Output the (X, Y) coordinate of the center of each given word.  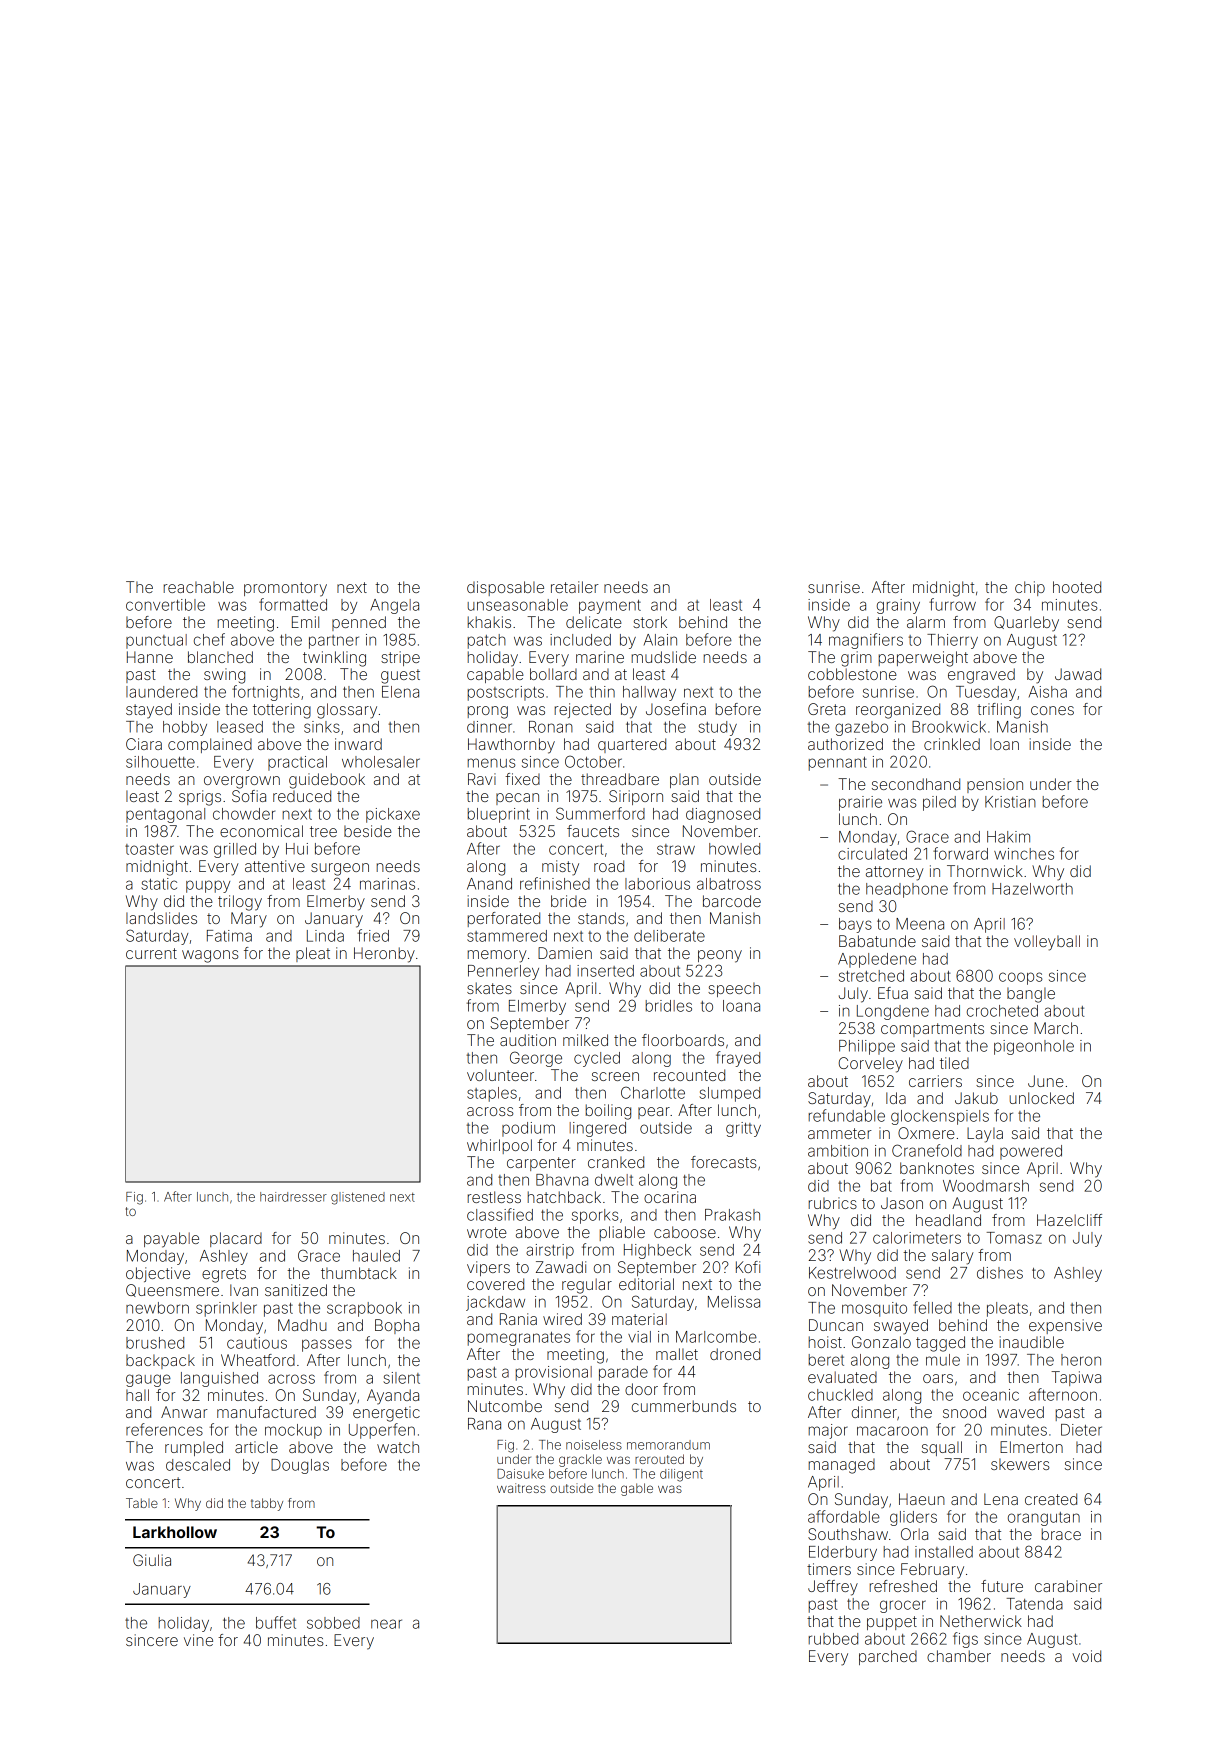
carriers (935, 1081)
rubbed (833, 1639)
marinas (387, 884)
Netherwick (981, 1621)
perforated (504, 919)
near (386, 1624)
